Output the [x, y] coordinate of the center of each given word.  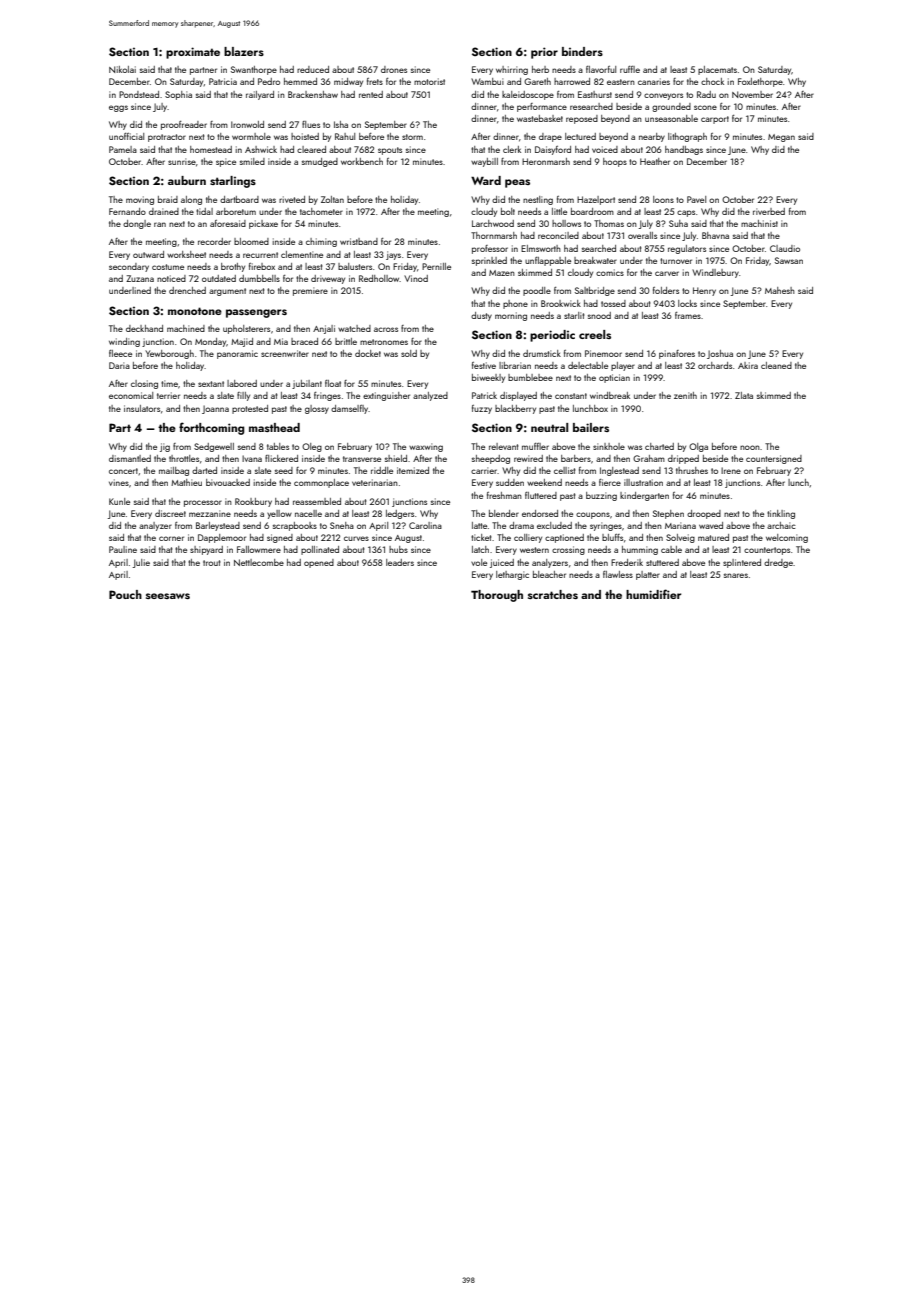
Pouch [125, 594]
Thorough [497, 596]
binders [582, 51]
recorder [214, 241]
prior [544, 53]
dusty [481, 316]
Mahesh [780, 290]
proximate [193, 53]
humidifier [653, 594]
